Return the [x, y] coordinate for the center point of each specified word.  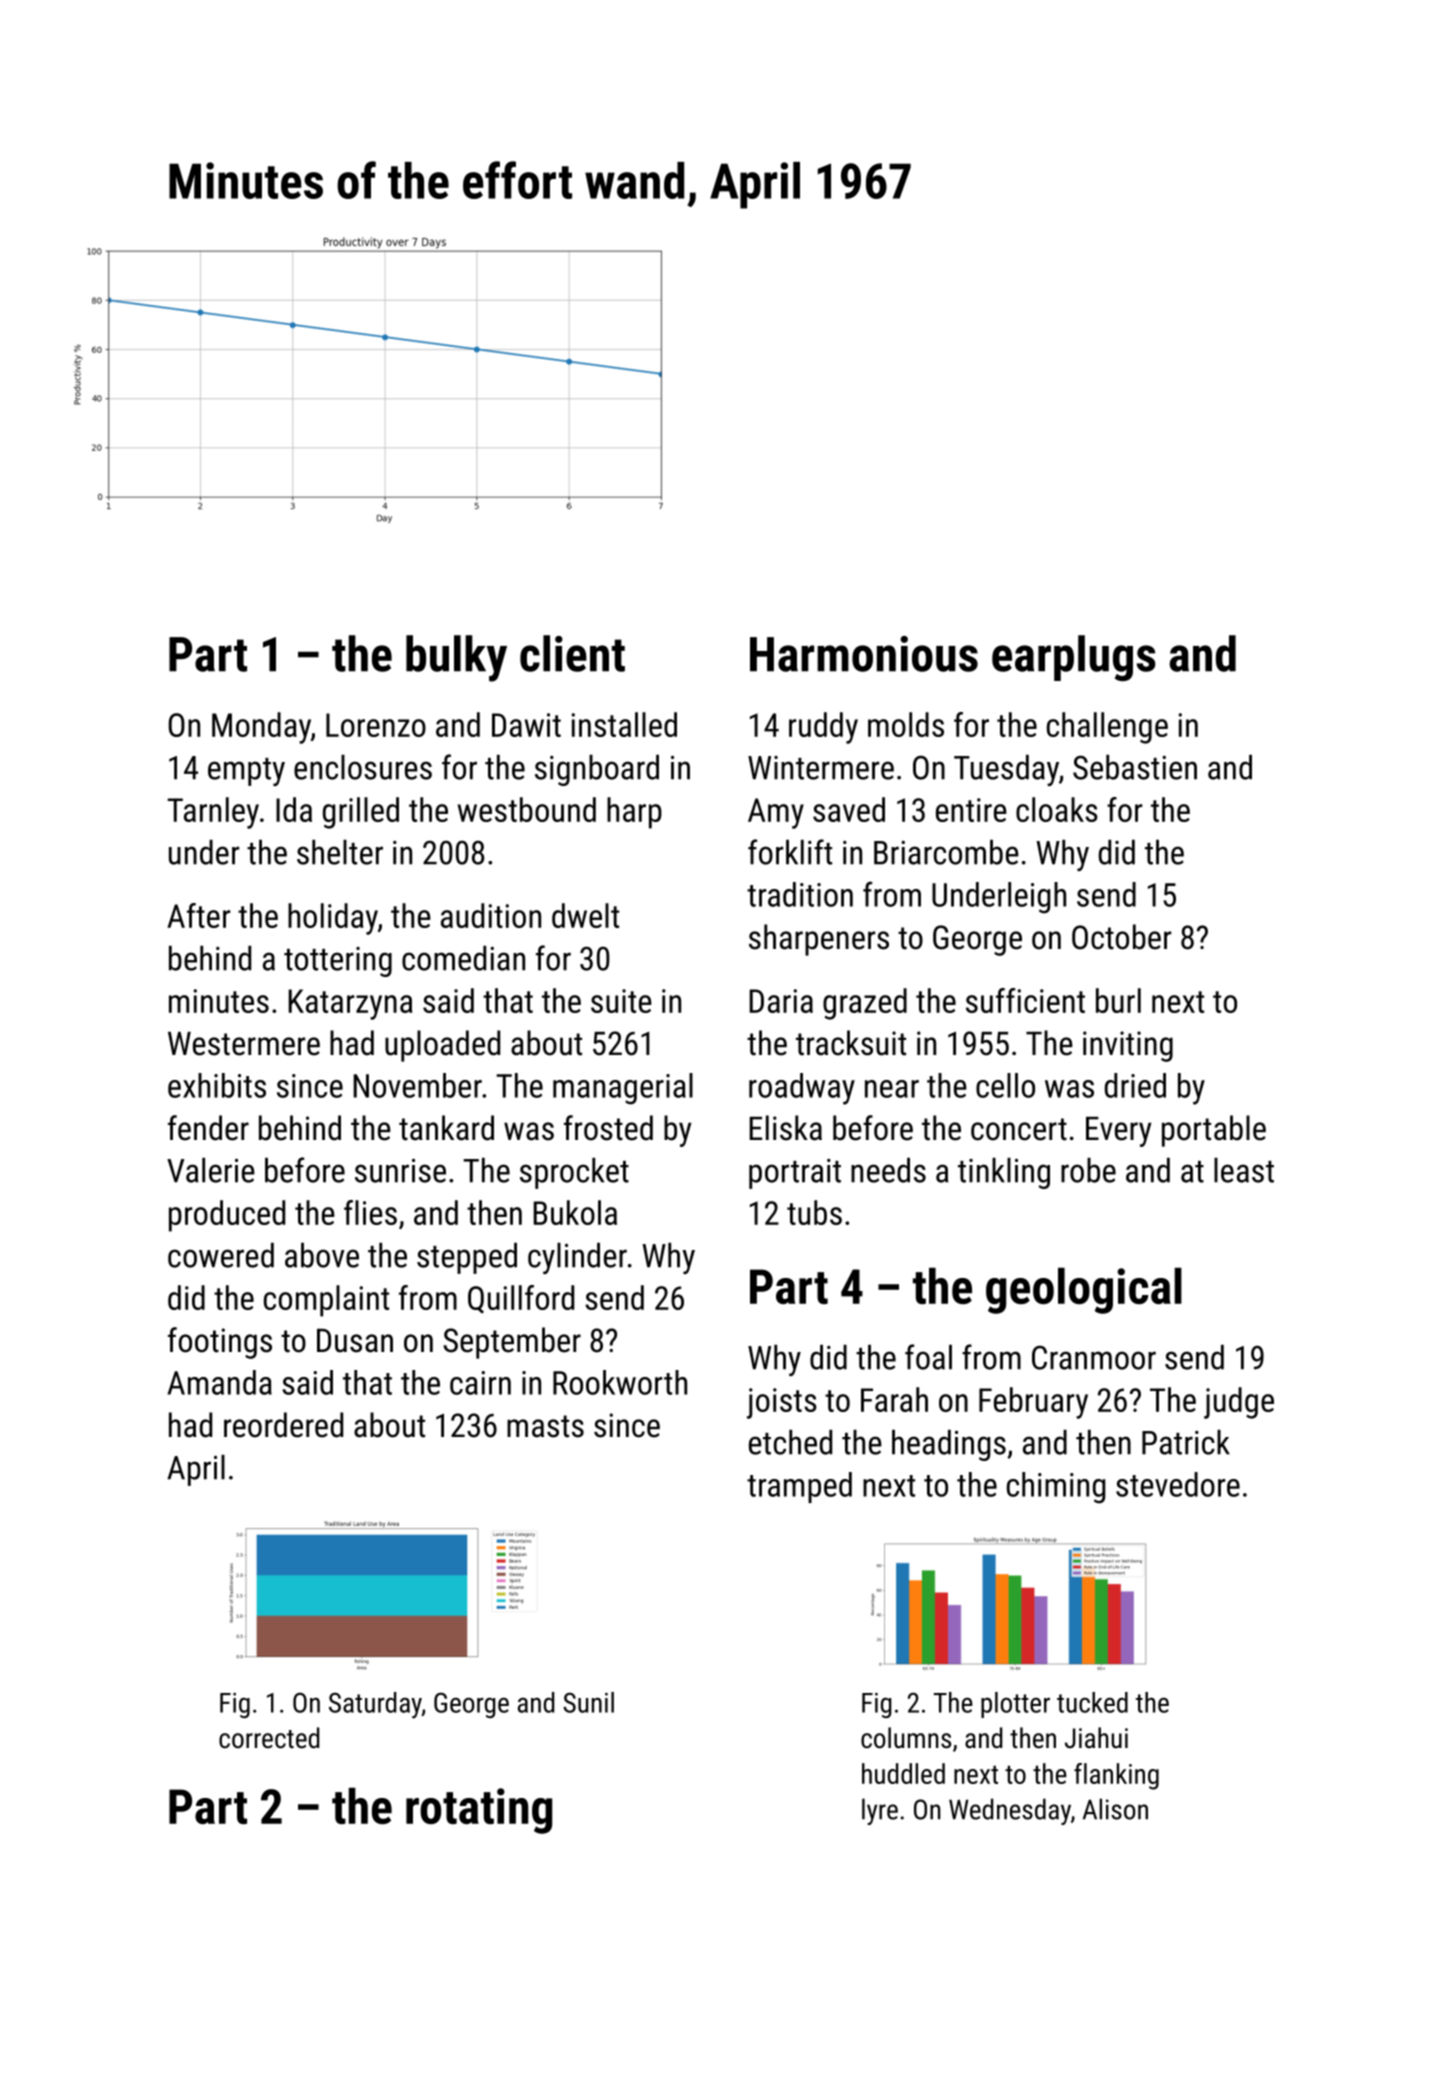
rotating [479, 1811]
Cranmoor [1094, 1357]
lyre [880, 1811]
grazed [865, 1004]
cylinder [577, 1258]
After [199, 915]
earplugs [1074, 658]
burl [1118, 1000]
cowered [221, 1255]
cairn [480, 1383]
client [572, 653]
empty [246, 772]
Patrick [1186, 1442]
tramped [799, 1487]
